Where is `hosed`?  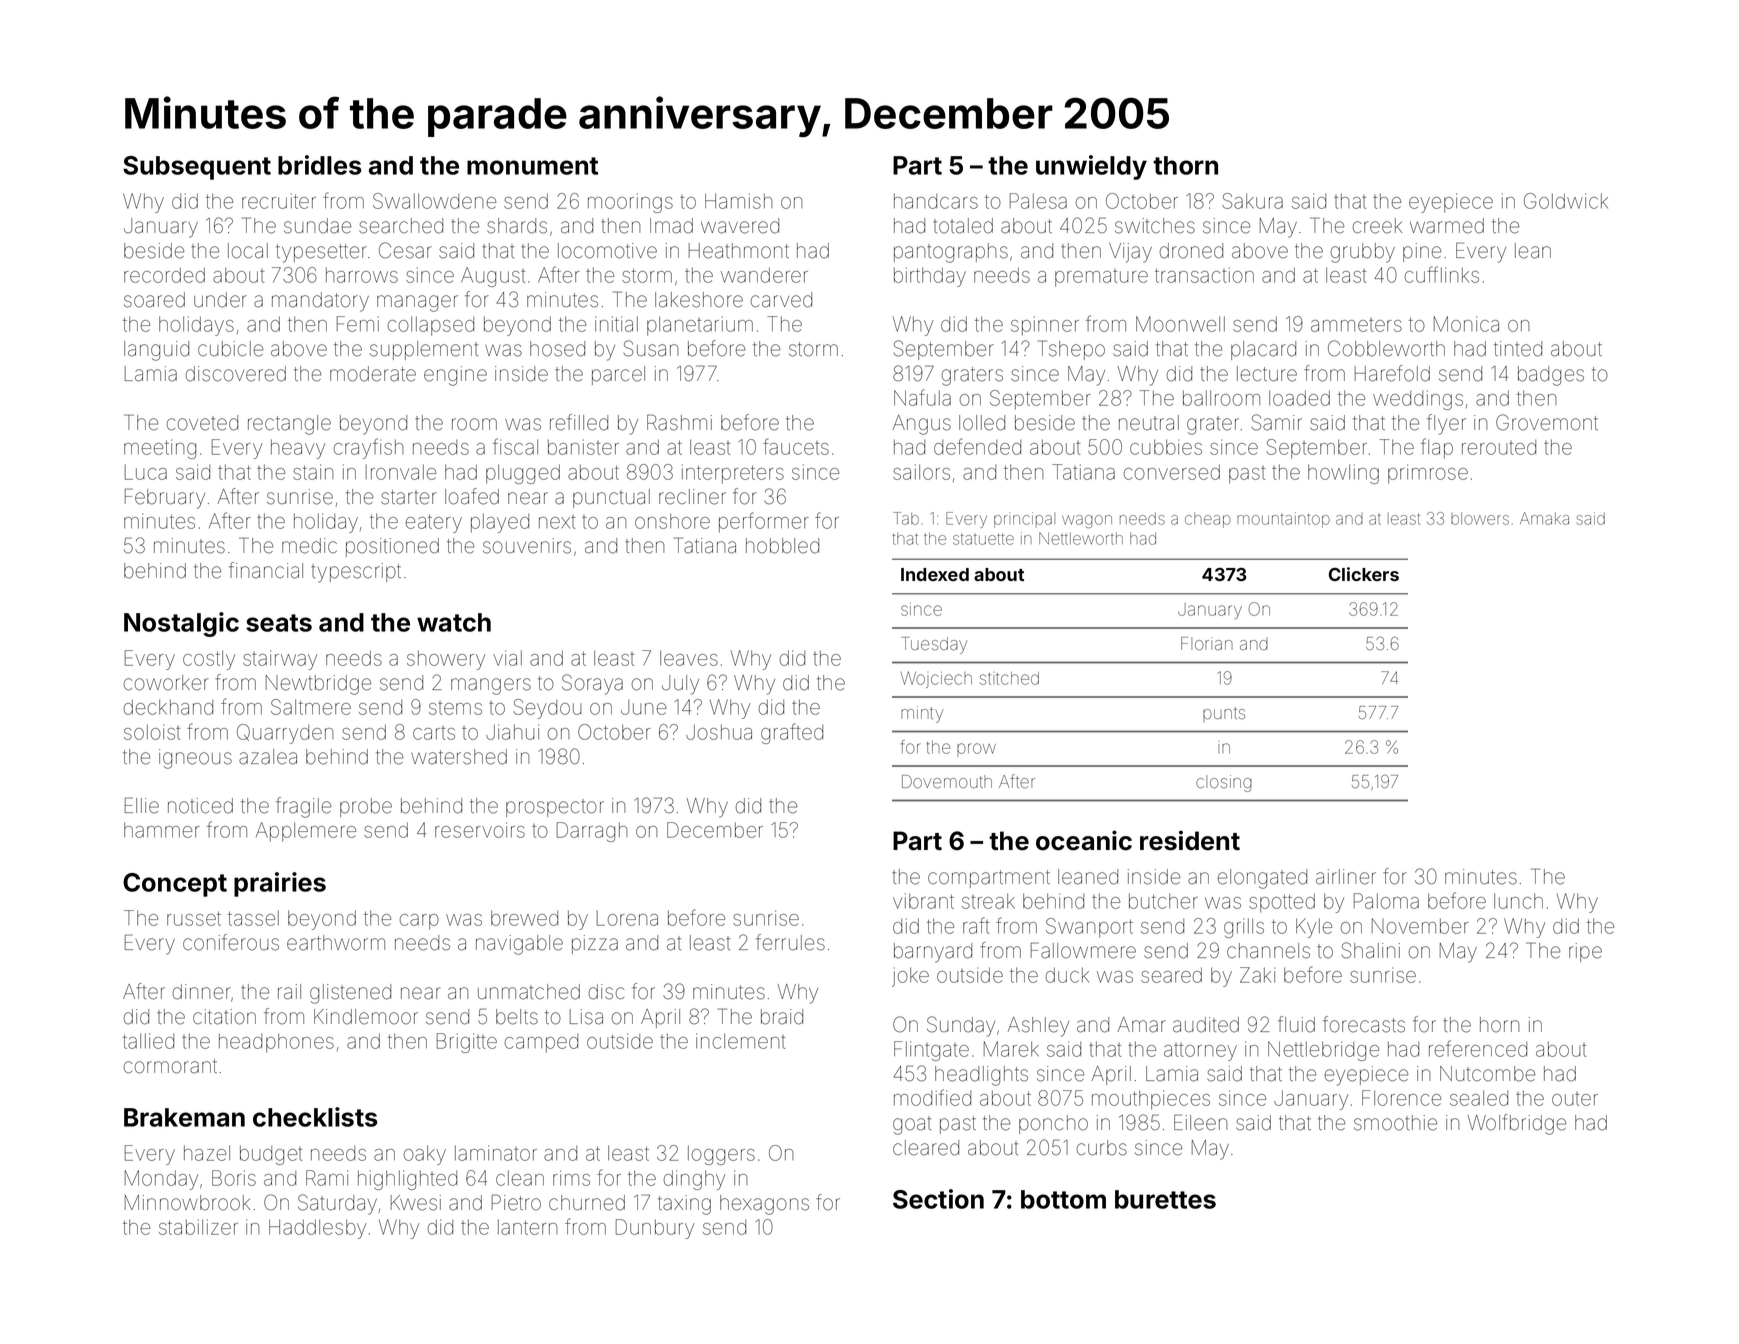
hosed is located at coordinates (557, 349).
